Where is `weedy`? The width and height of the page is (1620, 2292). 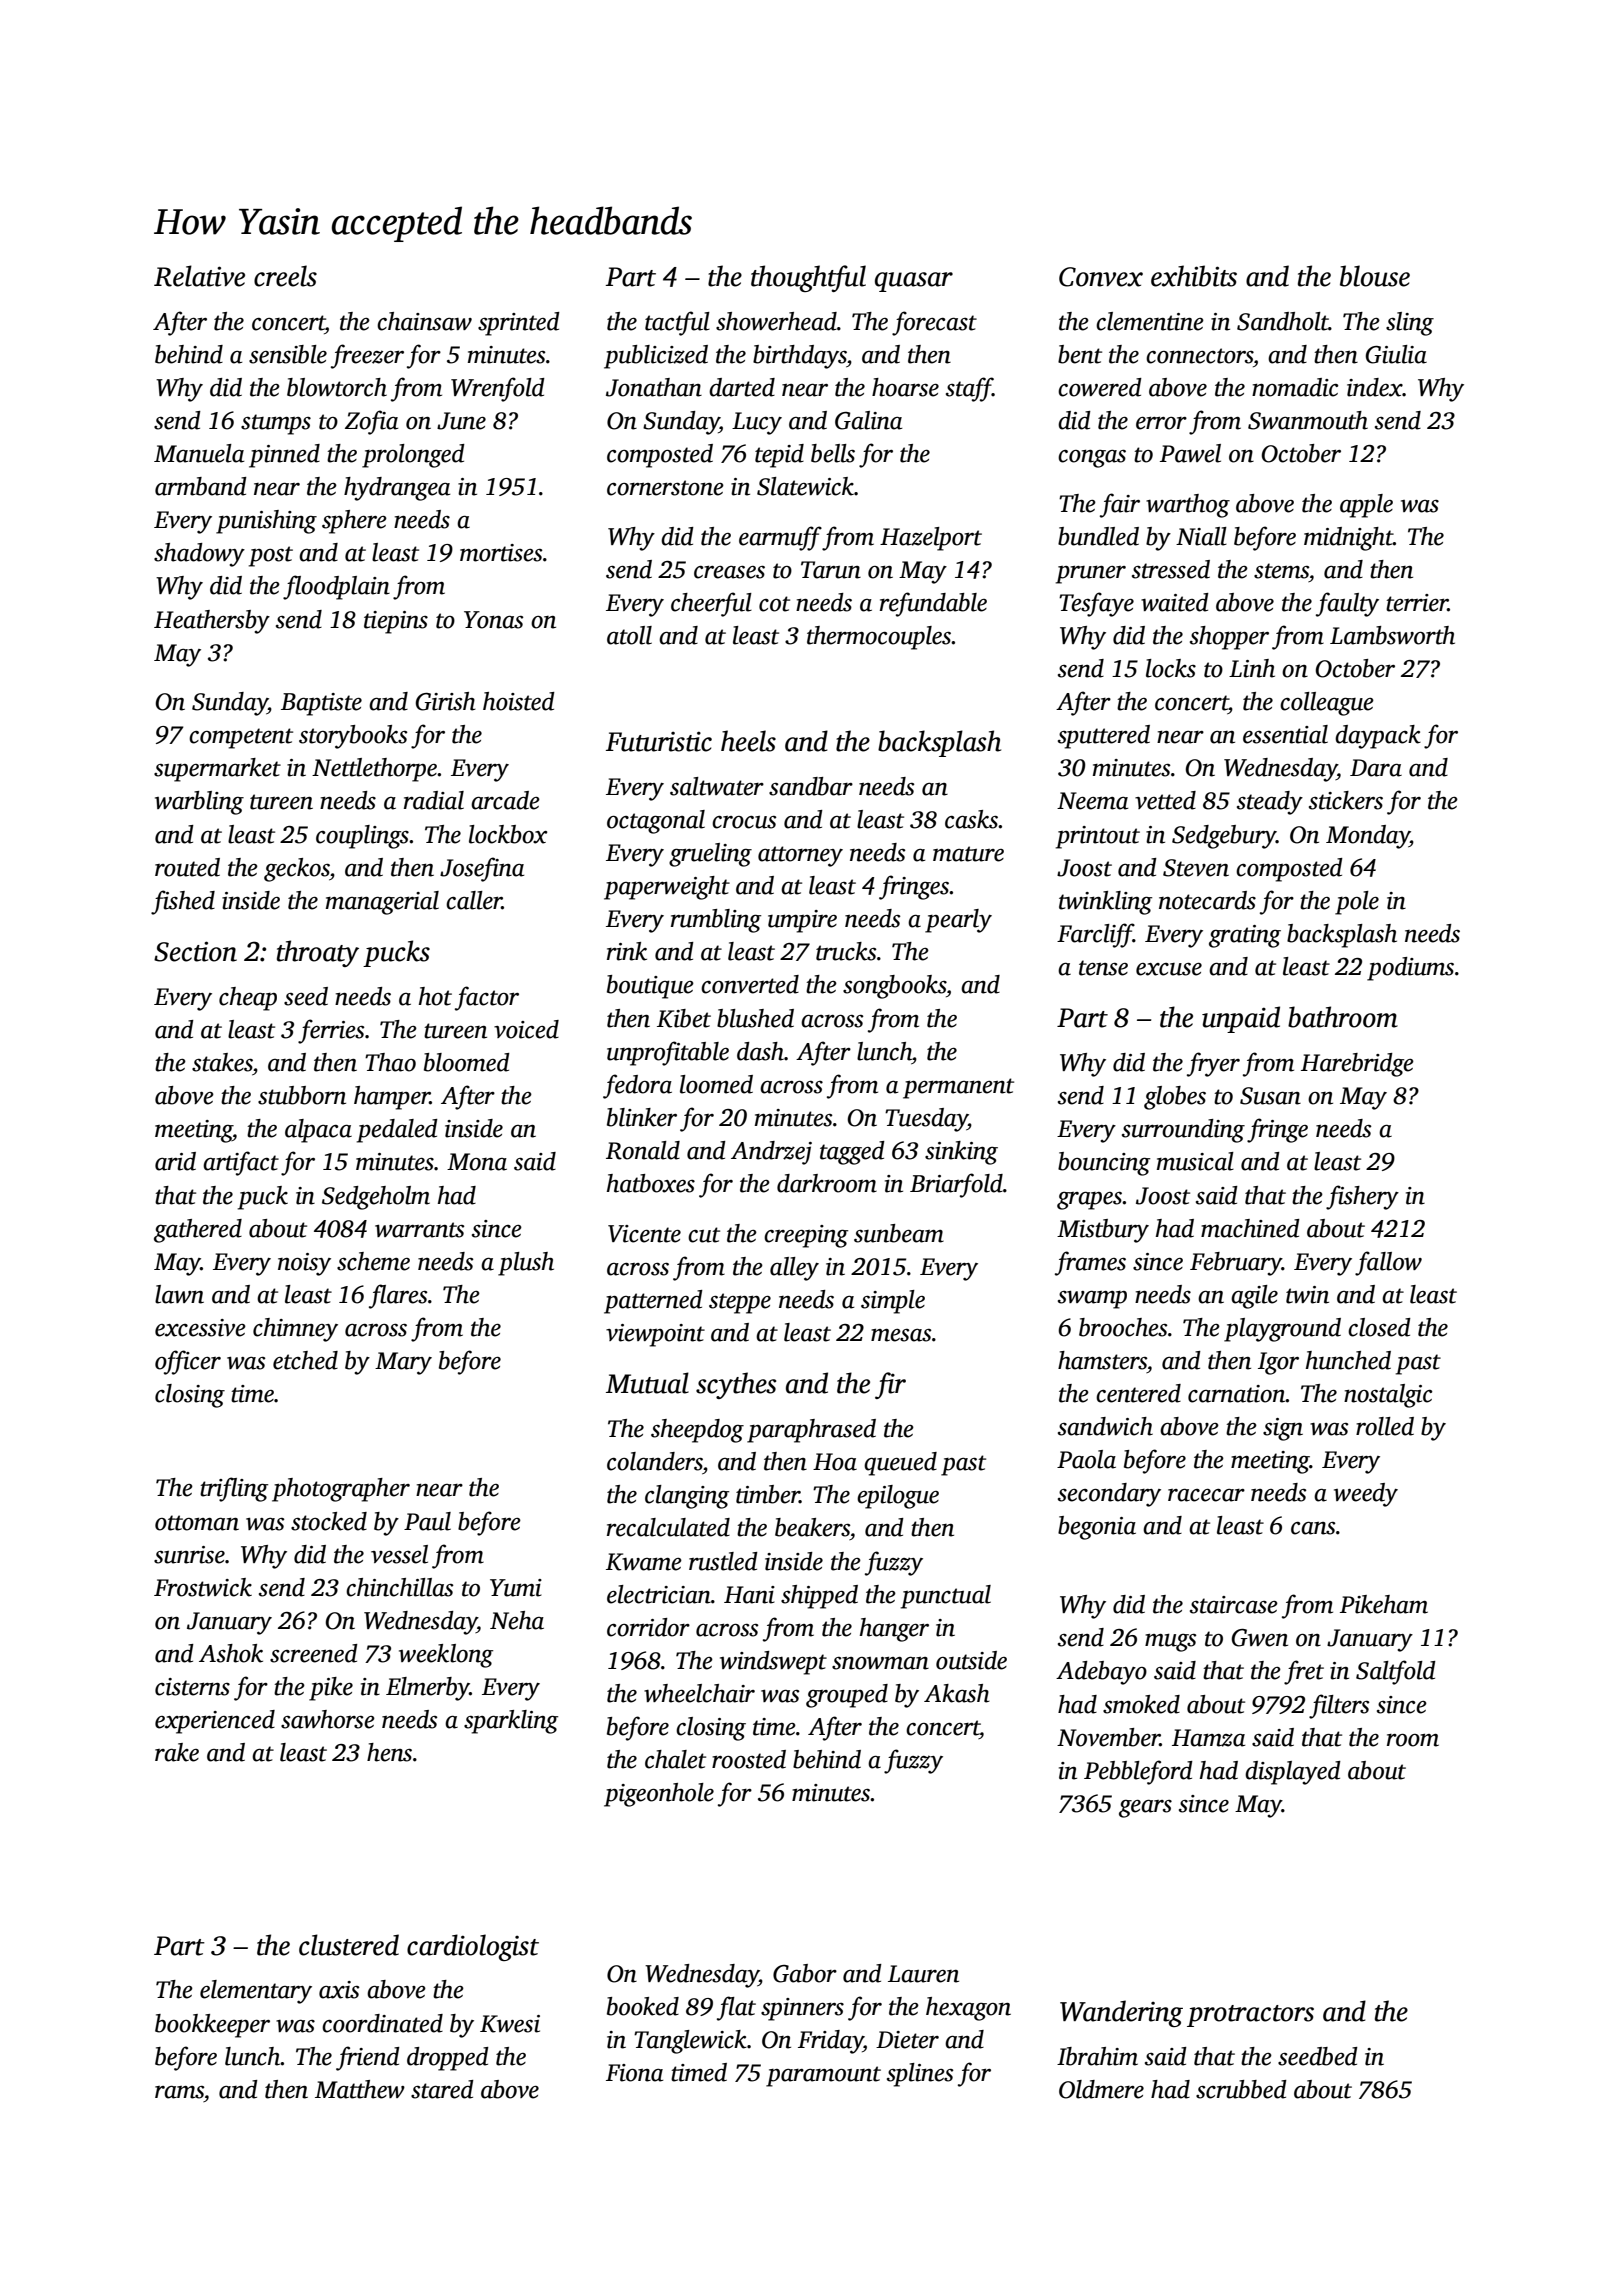
weedy is located at coordinates (1366, 1495).
